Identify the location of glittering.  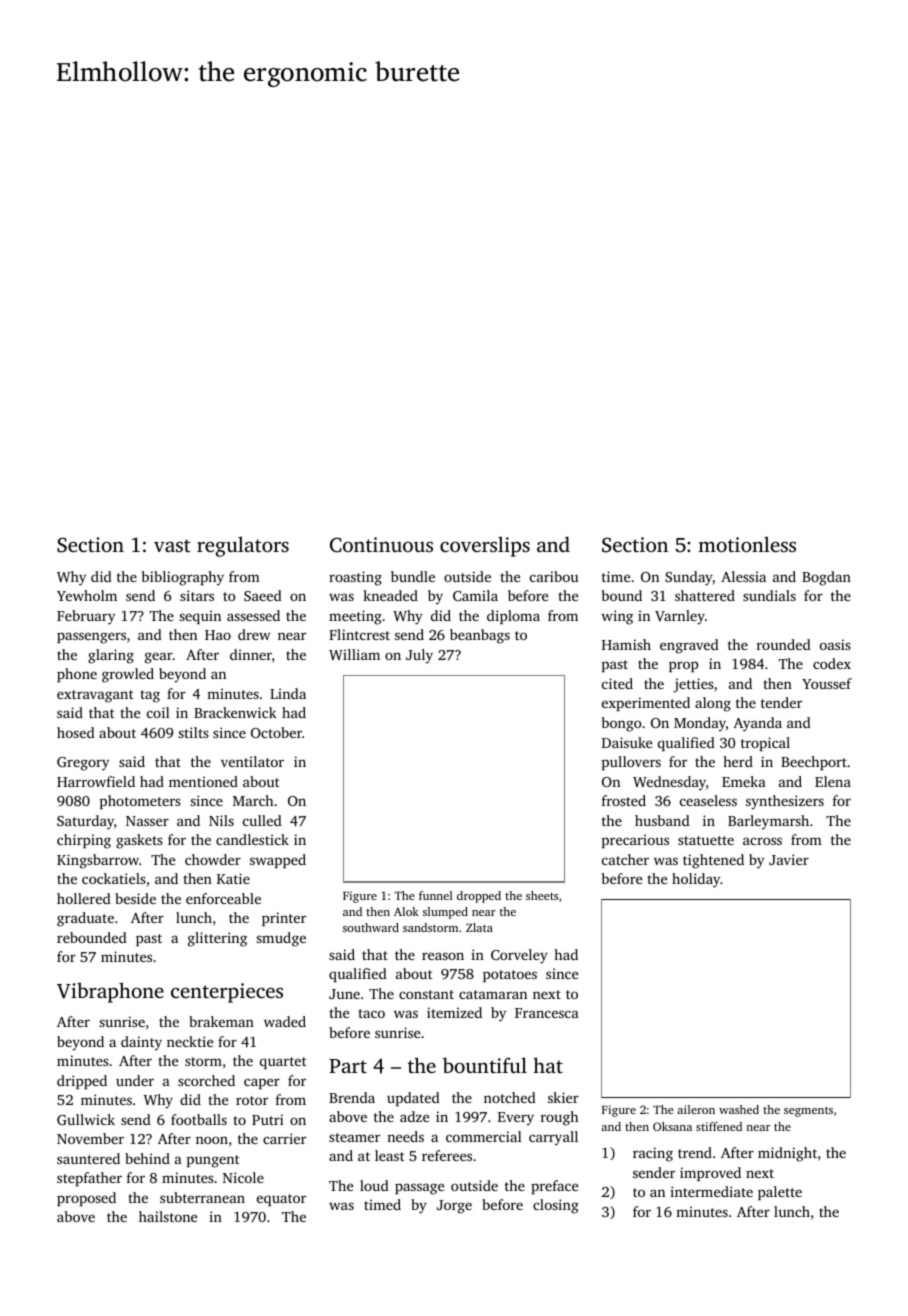
(217, 939).
